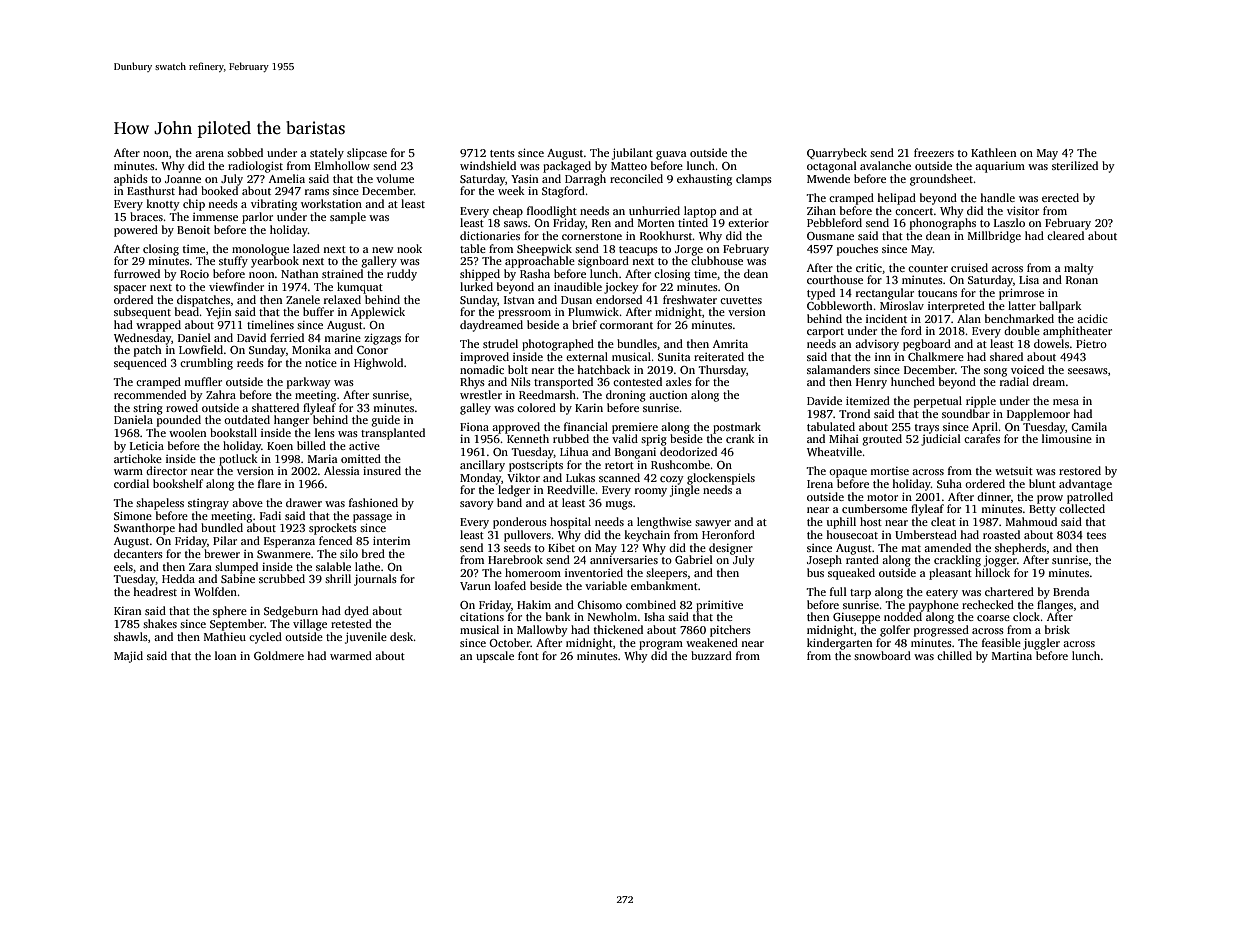  I want to click on freezers, so click(934, 152).
